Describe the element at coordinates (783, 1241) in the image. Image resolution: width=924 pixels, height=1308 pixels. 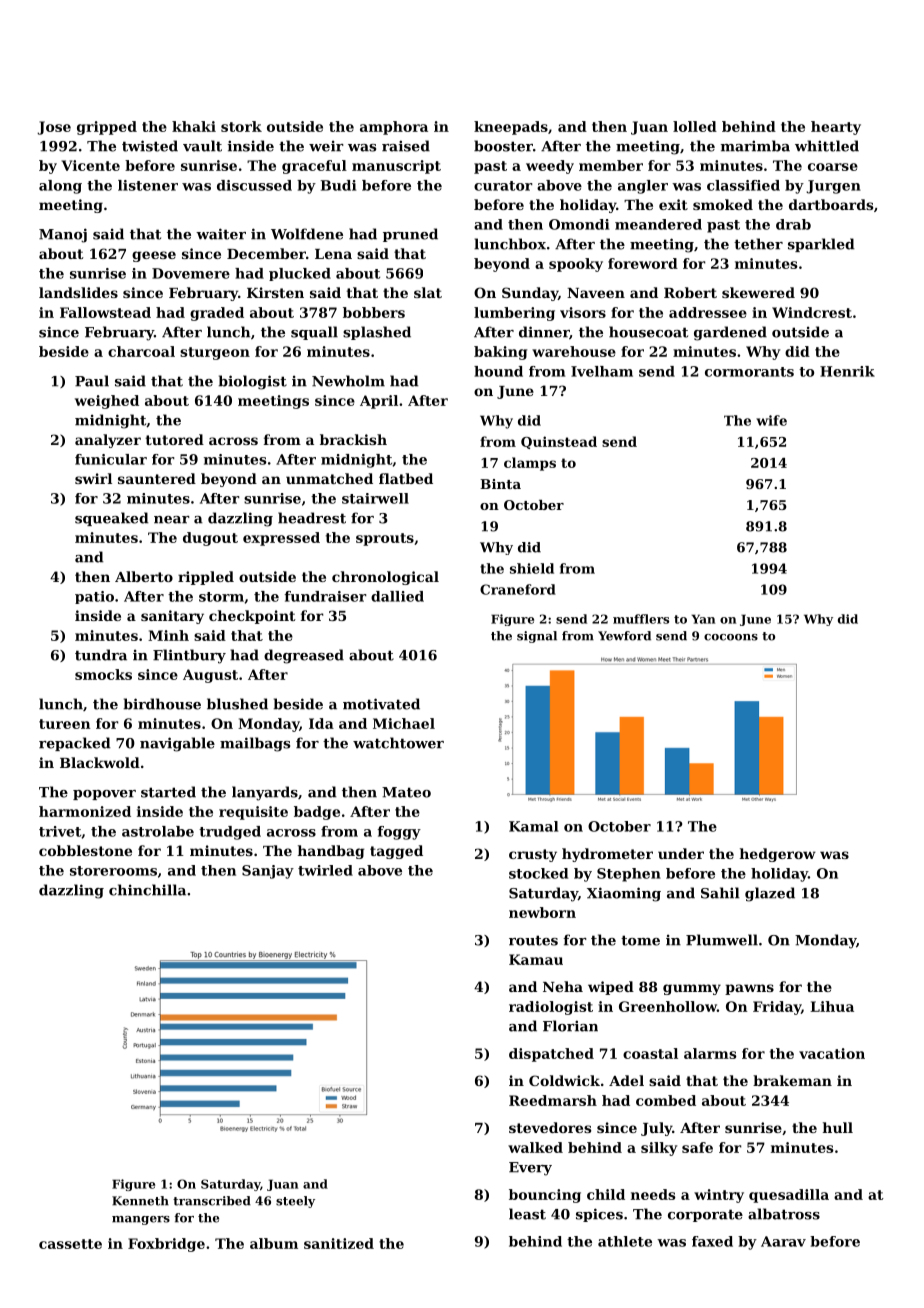
I see `Aarav` at that location.
